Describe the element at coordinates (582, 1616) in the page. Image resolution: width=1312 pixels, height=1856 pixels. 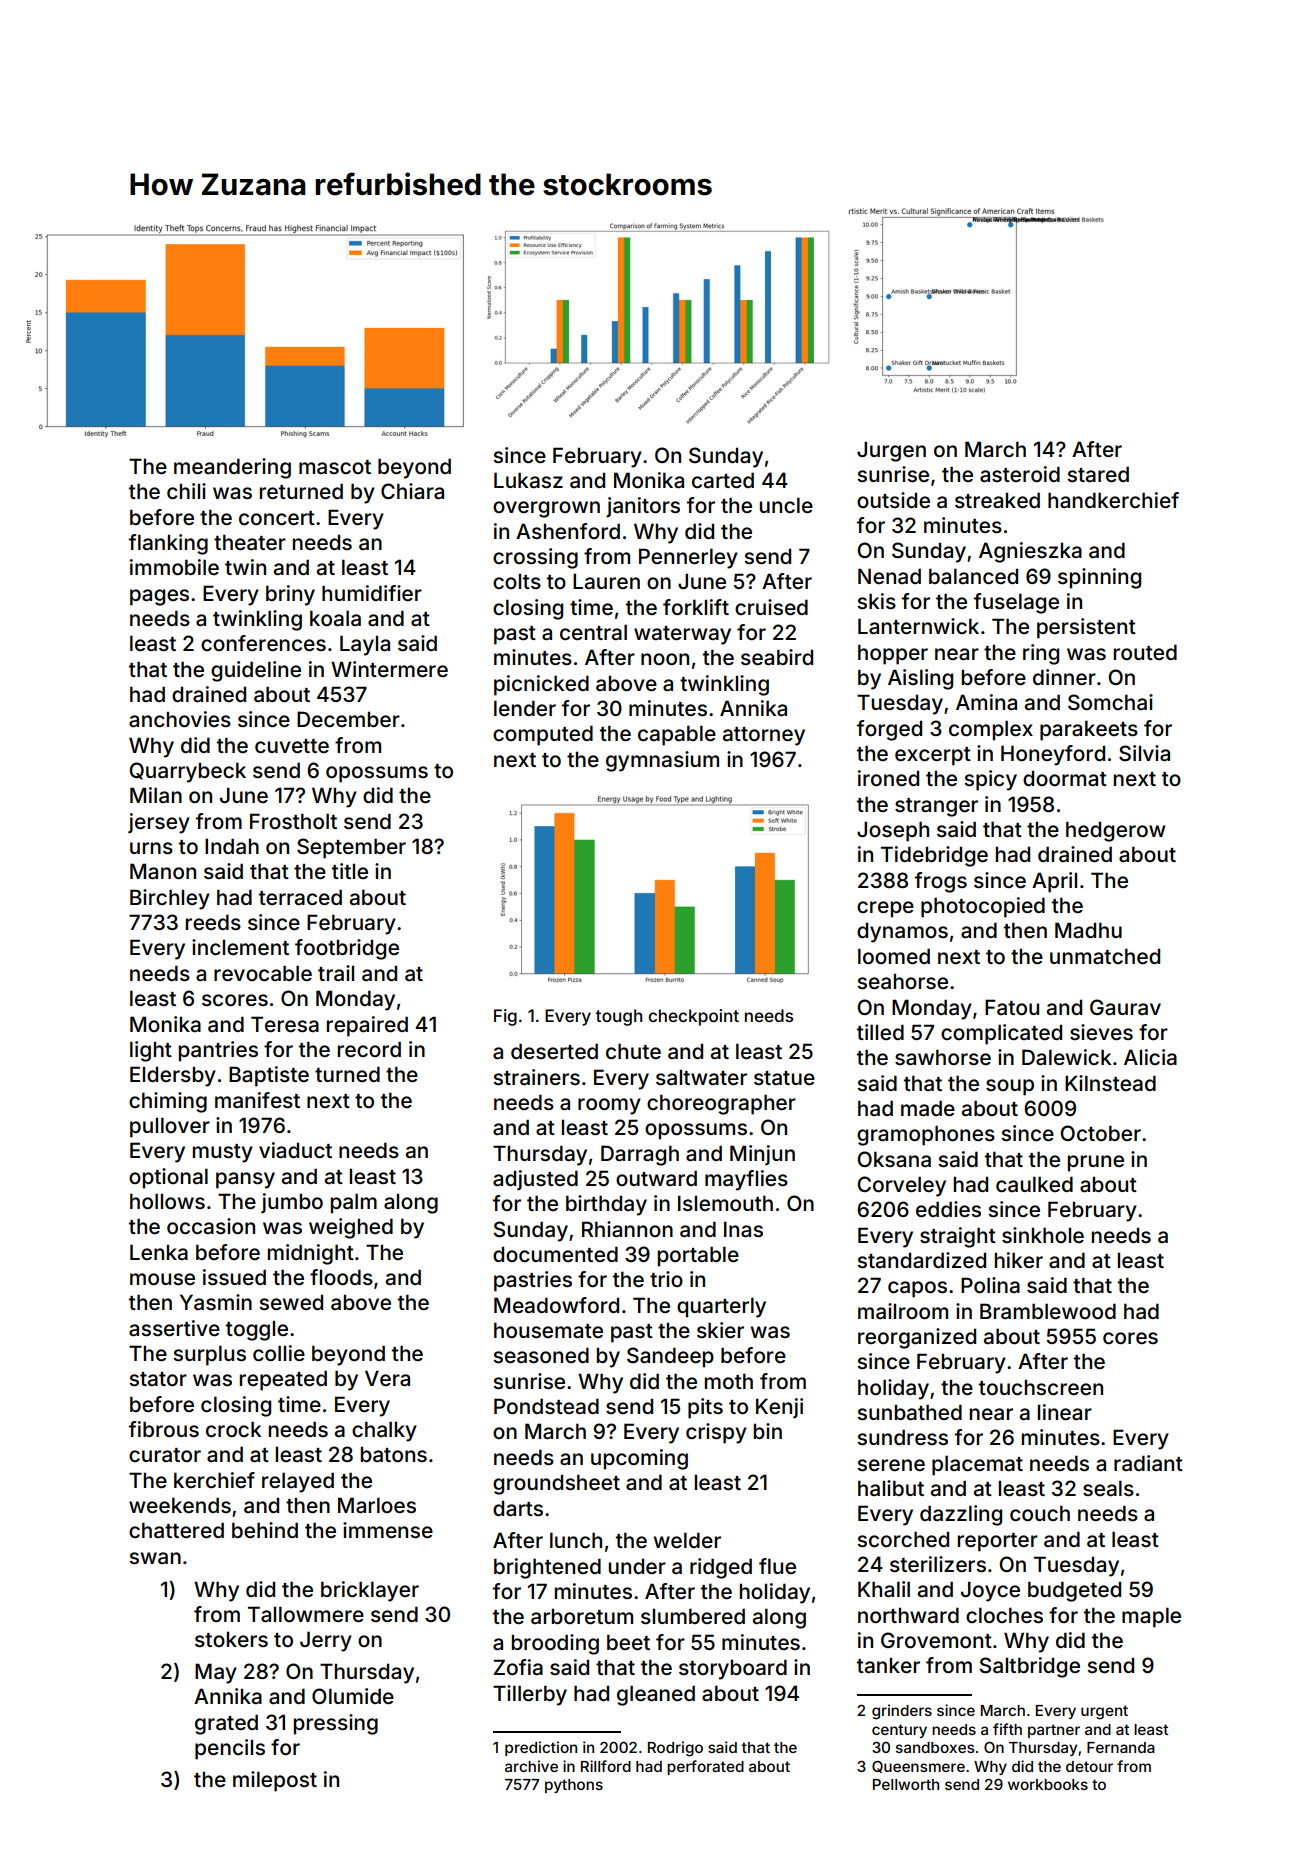
I see `arboretum` at that location.
